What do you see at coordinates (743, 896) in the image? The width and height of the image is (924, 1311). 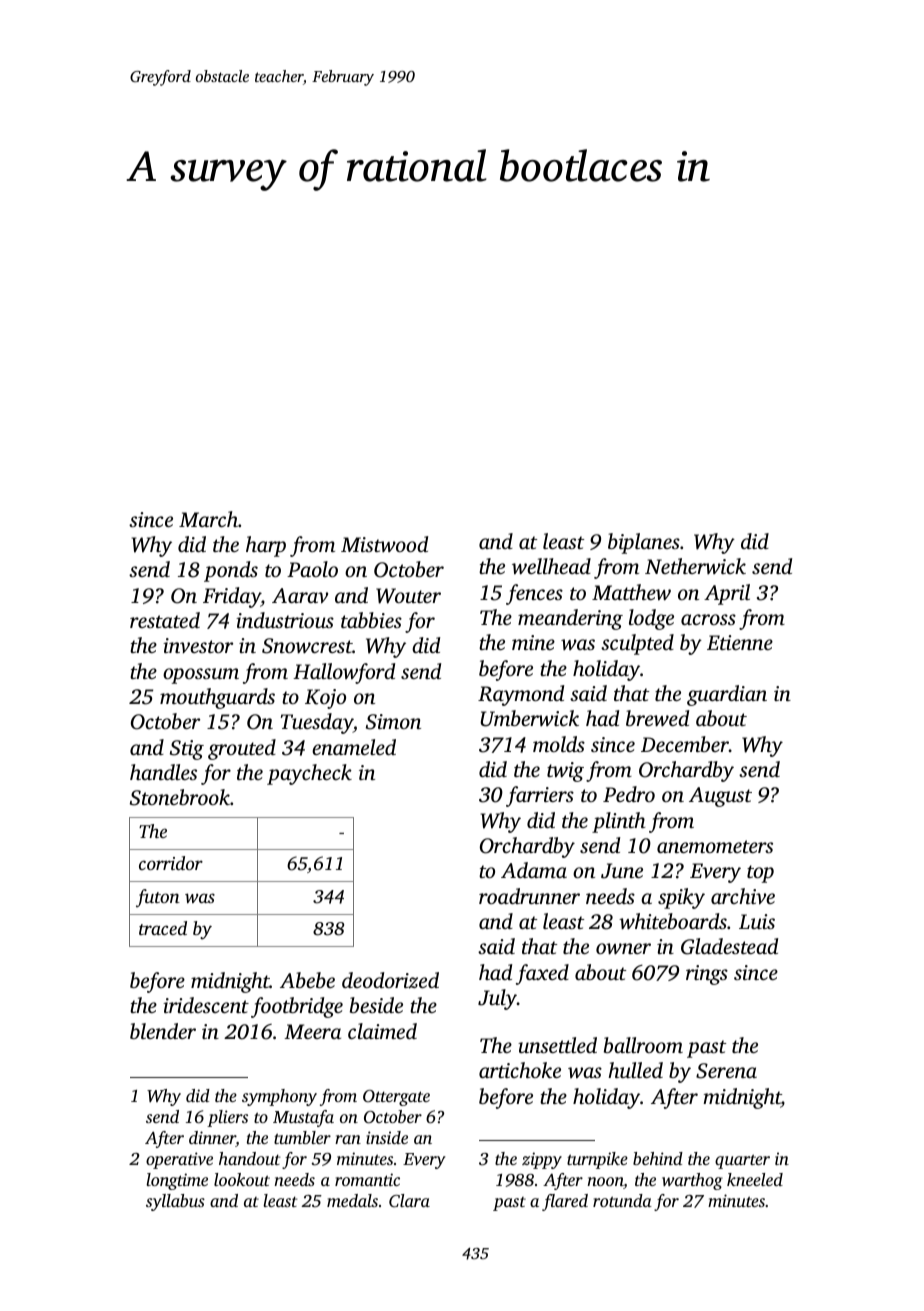 I see `archive` at bounding box center [743, 896].
